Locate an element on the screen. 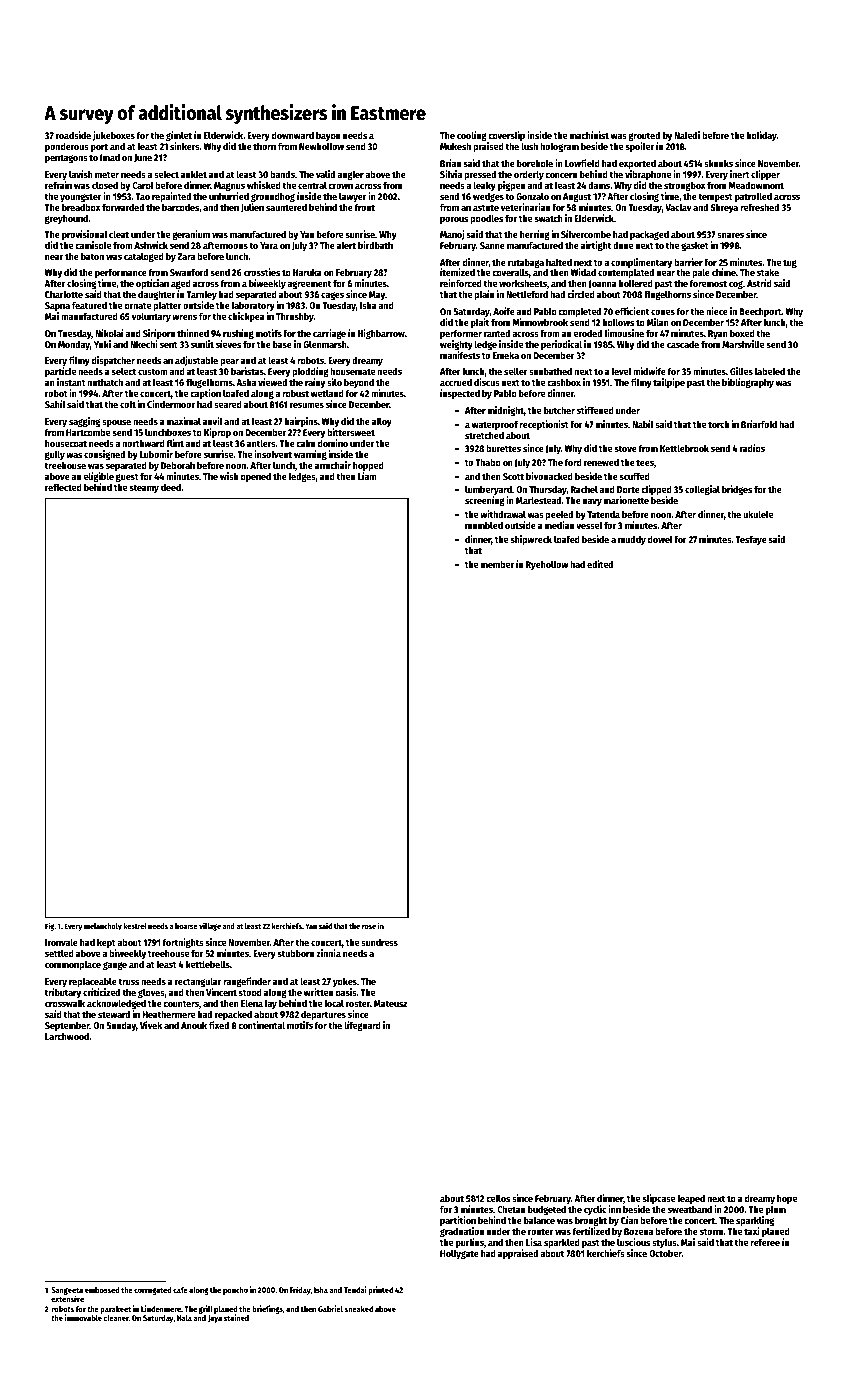 This screenshot has height=1400, width=849. hope is located at coordinates (787, 1199).
